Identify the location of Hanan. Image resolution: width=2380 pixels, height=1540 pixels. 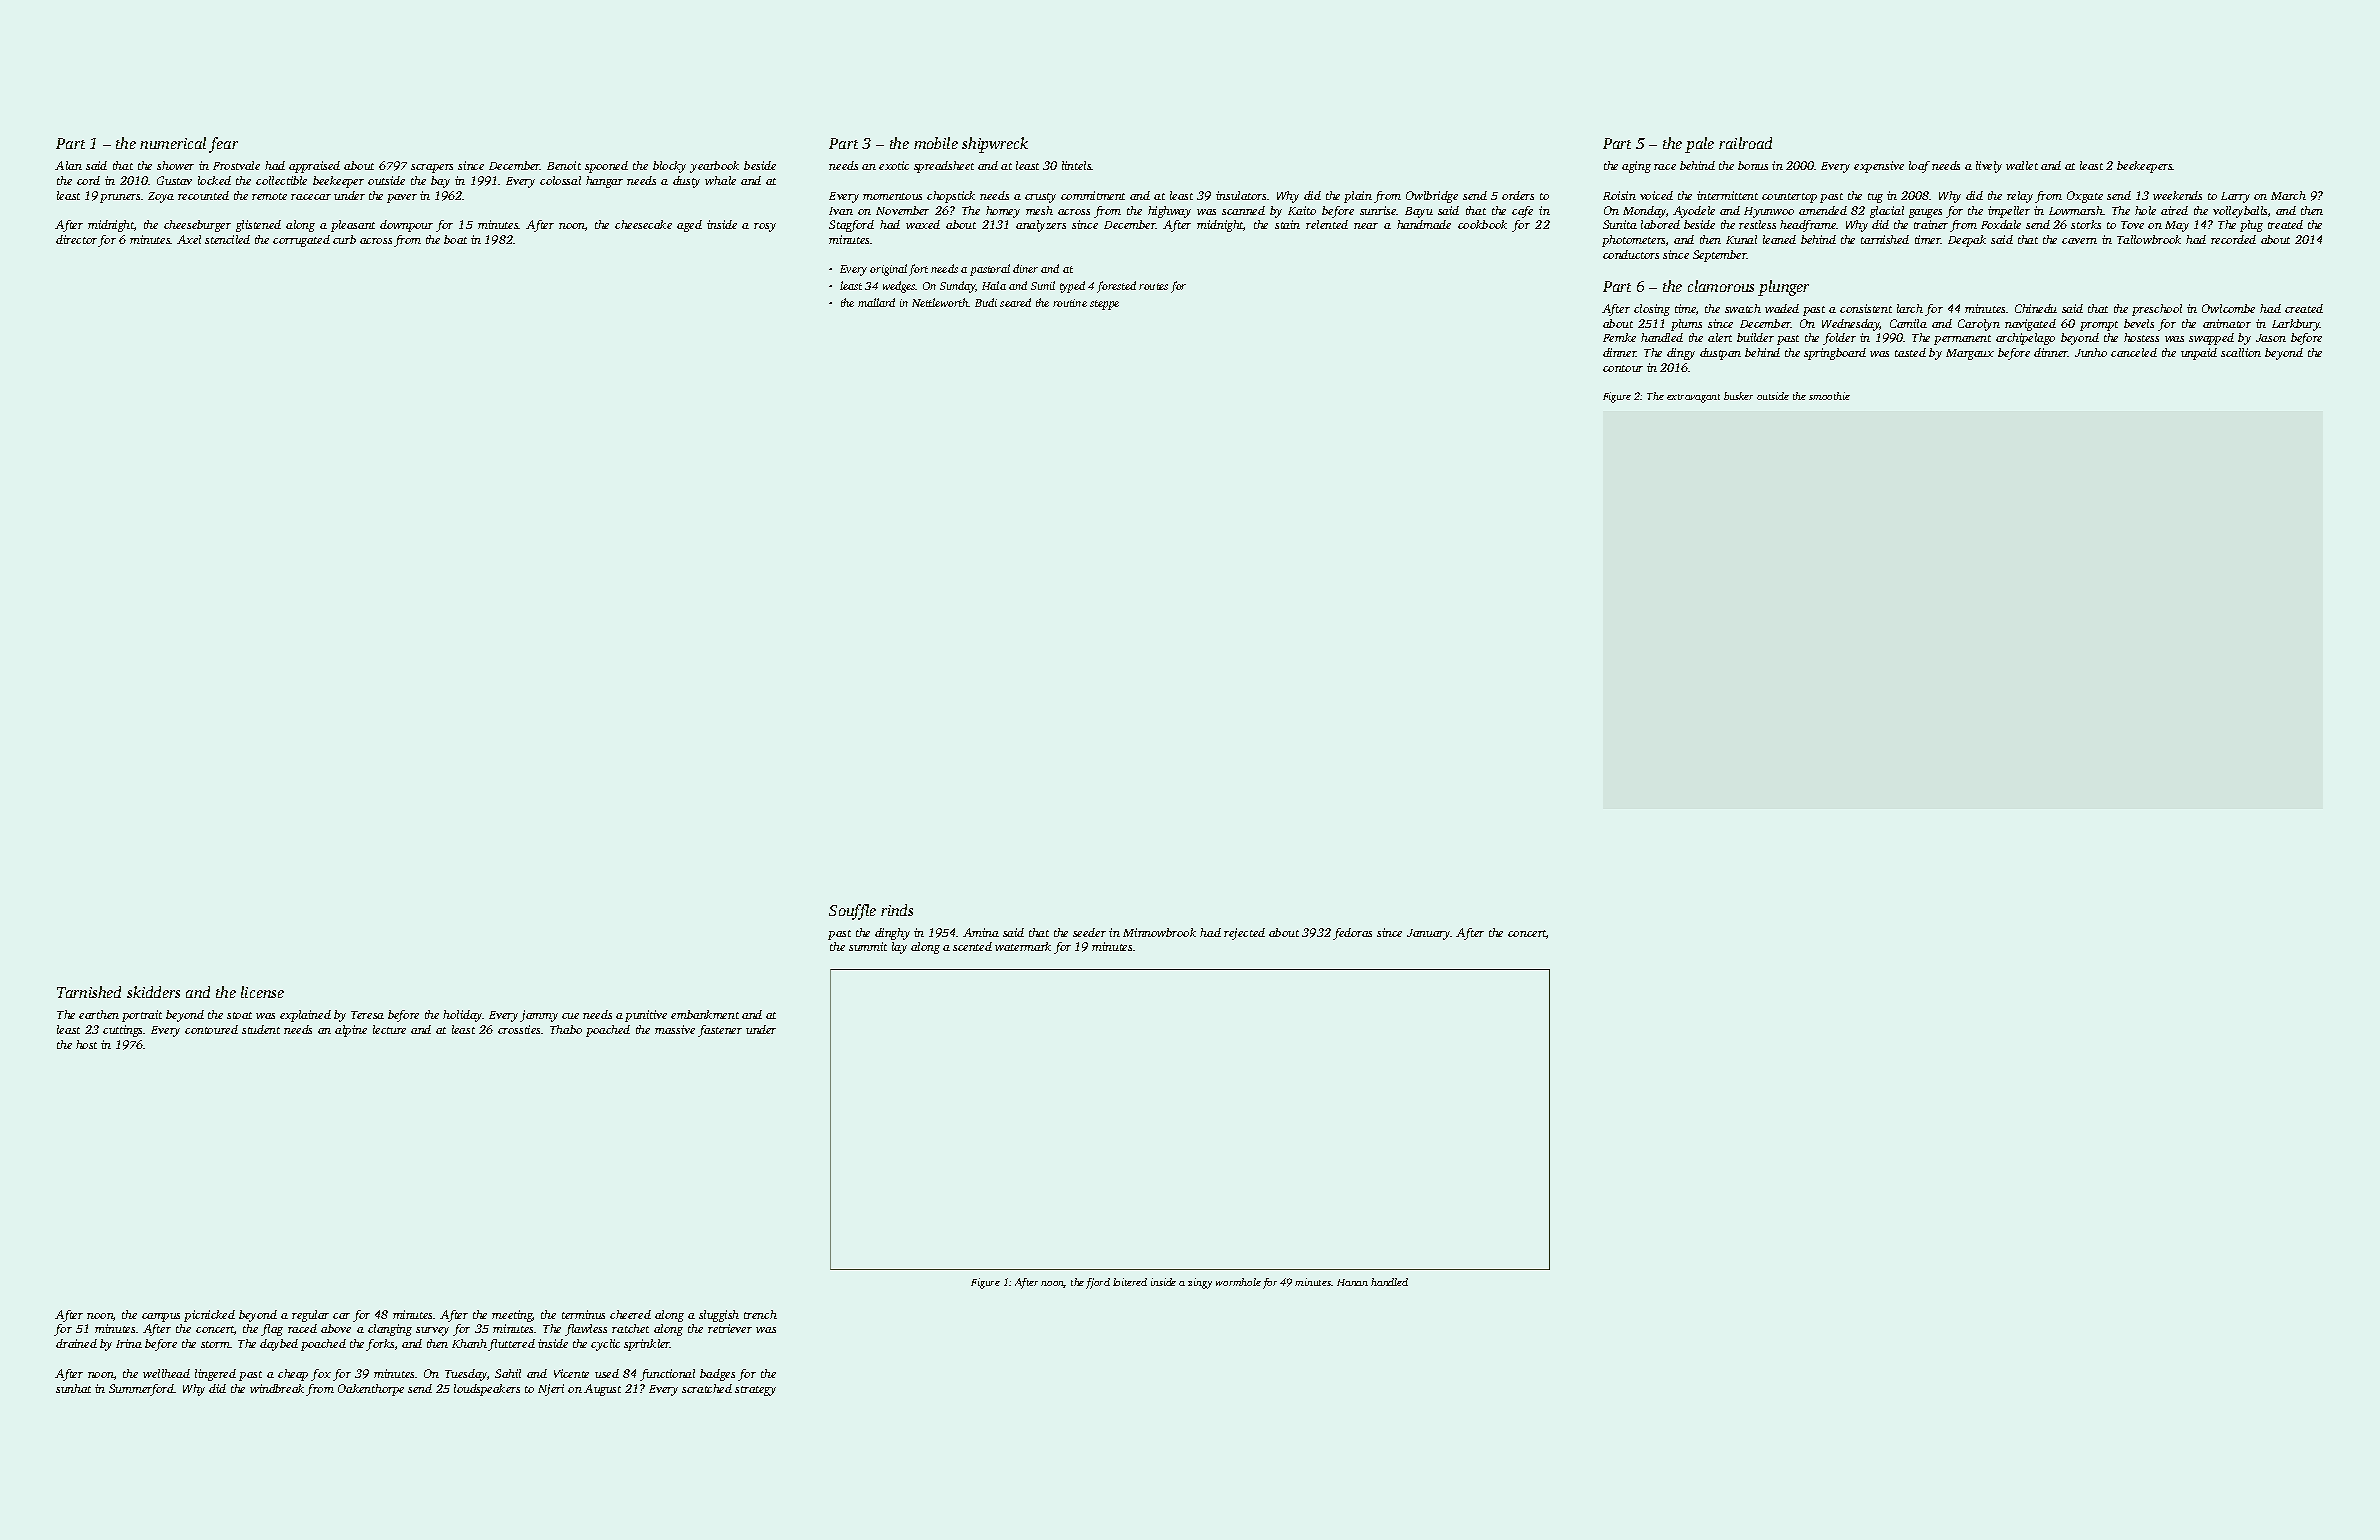
(1352, 1282).
